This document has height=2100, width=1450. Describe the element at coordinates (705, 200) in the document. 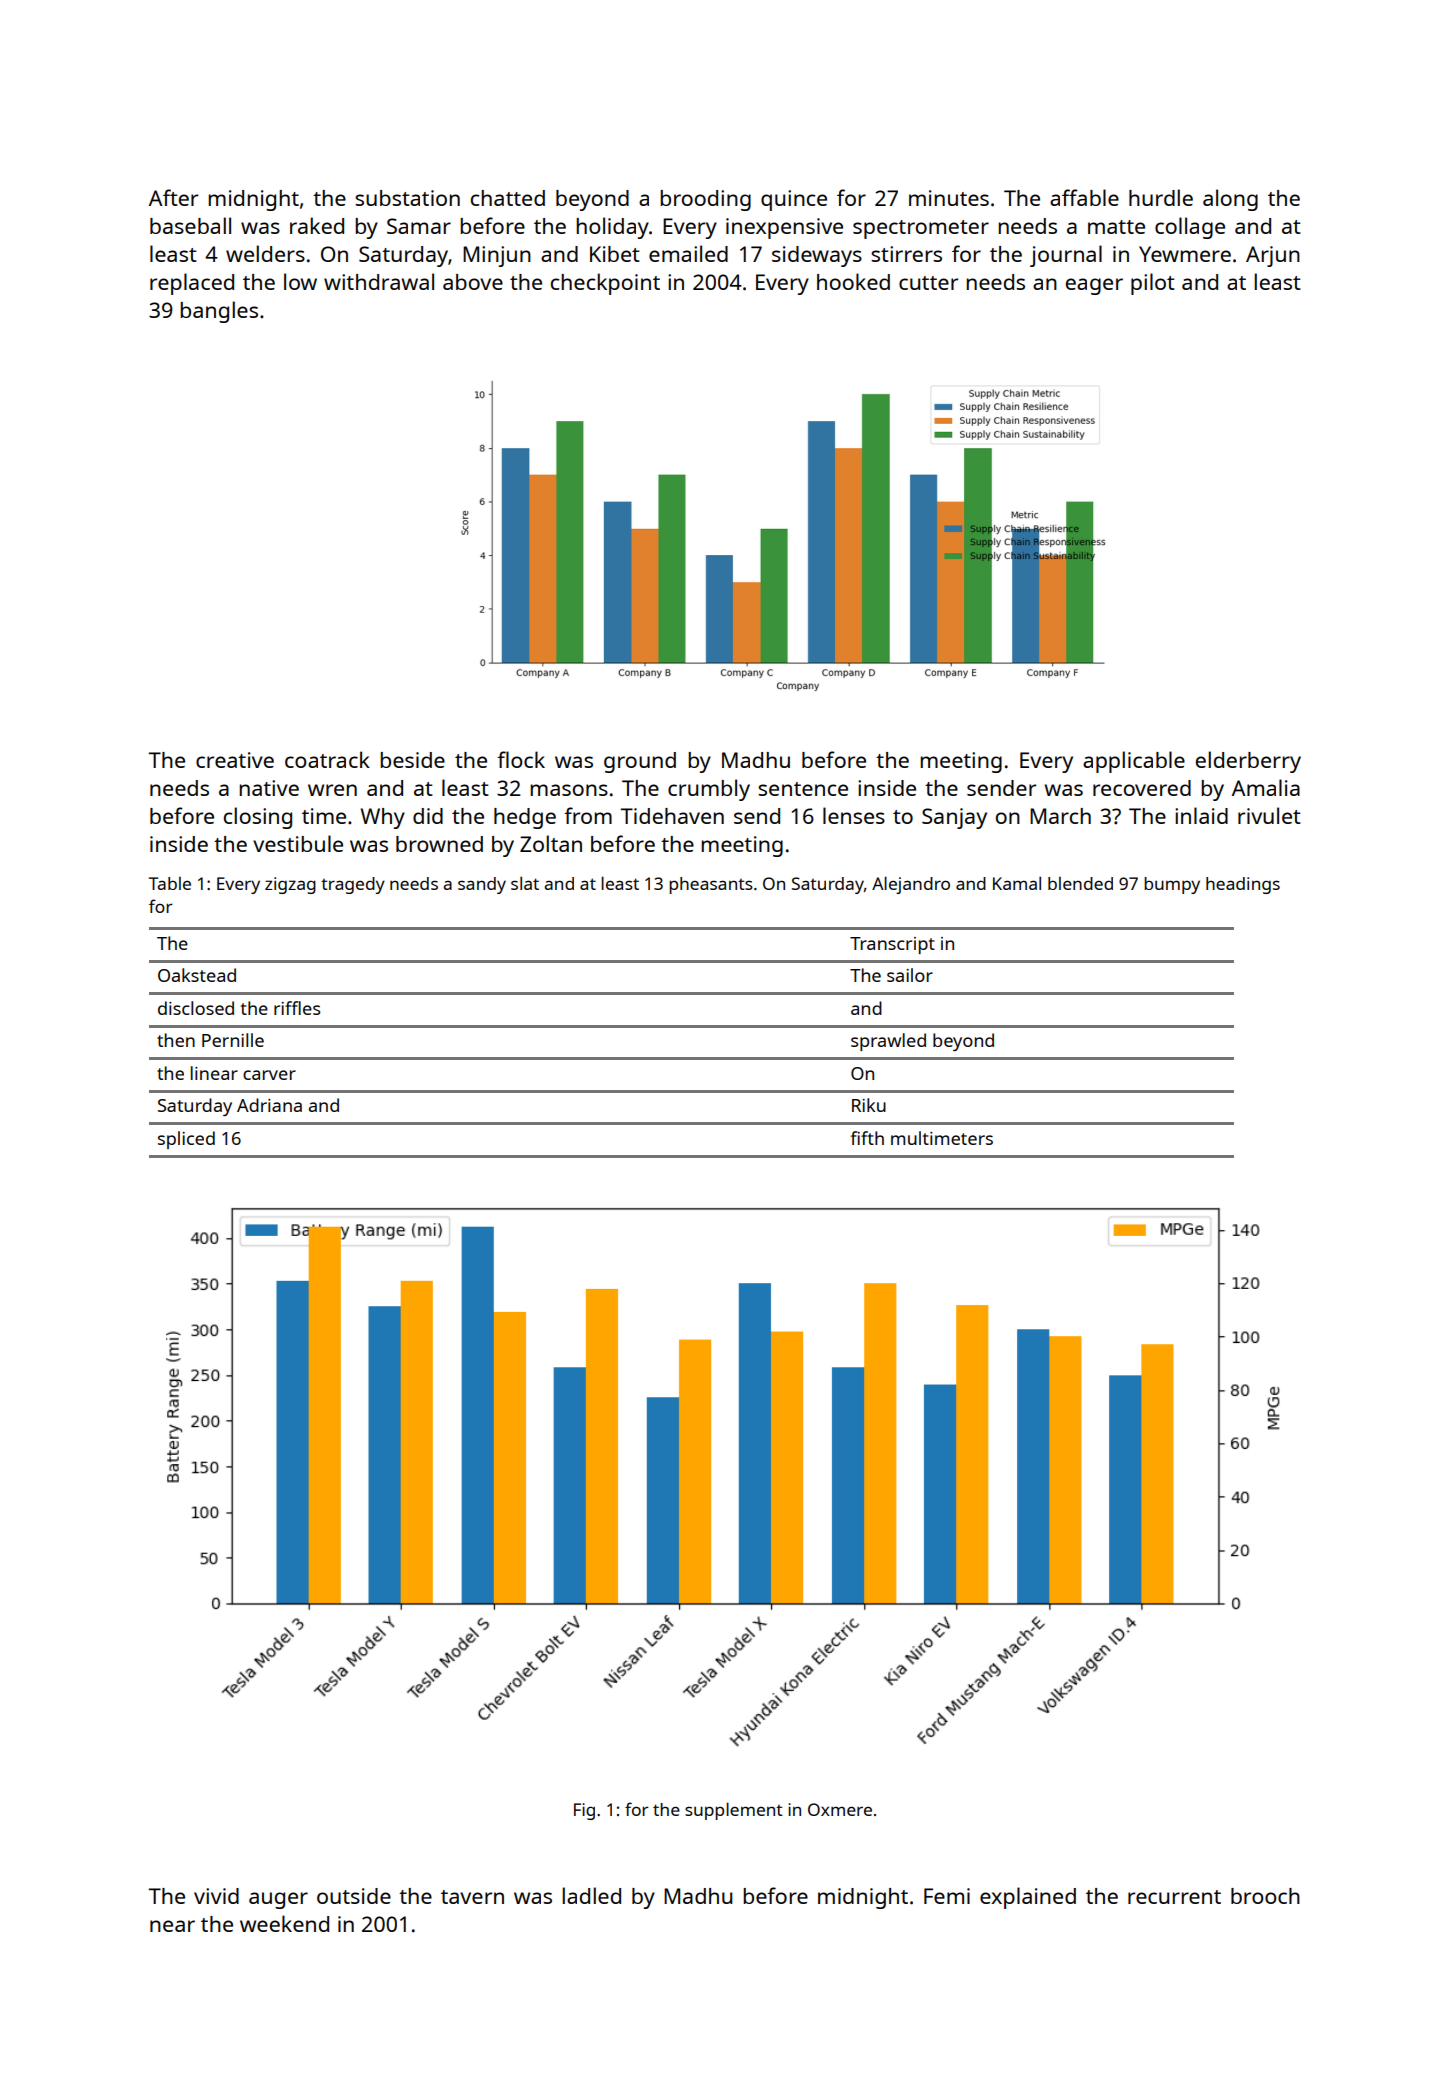

I see `brooding` at that location.
